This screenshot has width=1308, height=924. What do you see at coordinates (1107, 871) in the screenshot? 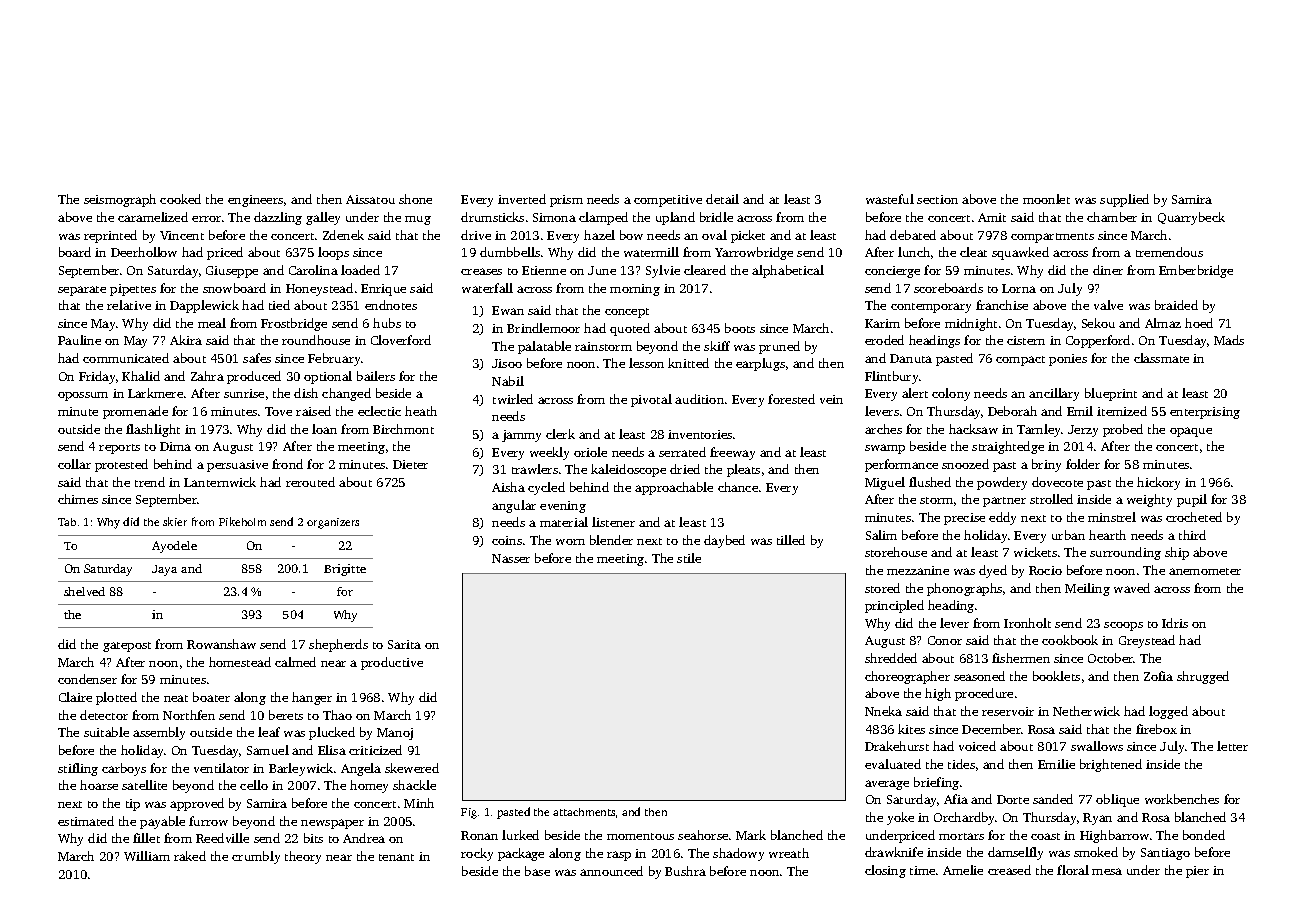
I see `mesa` at bounding box center [1107, 871].
